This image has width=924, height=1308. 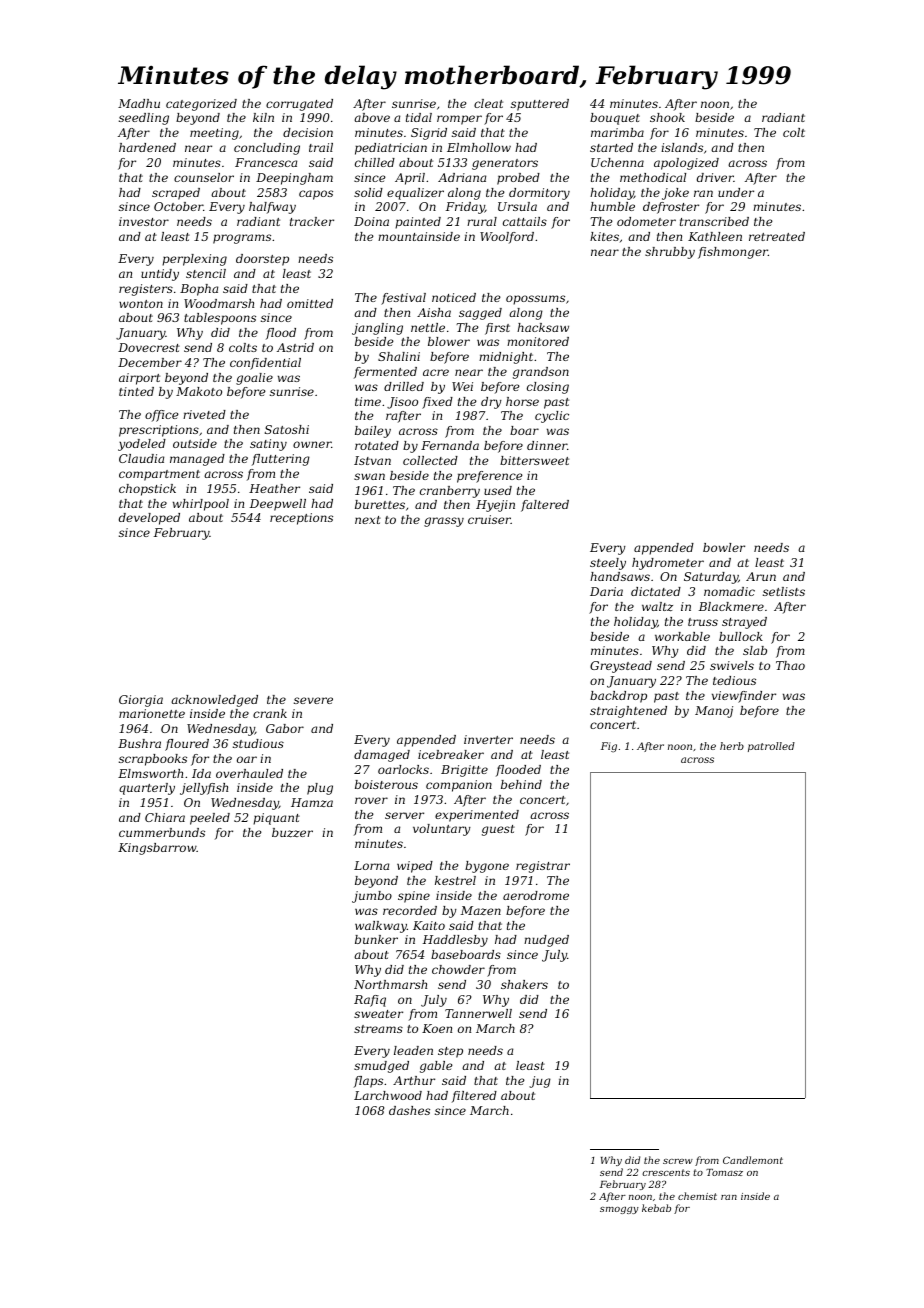 What do you see at coordinates (753, 1160) in the image?
I see `Candlemont` at bounding box center [753, 1160].
